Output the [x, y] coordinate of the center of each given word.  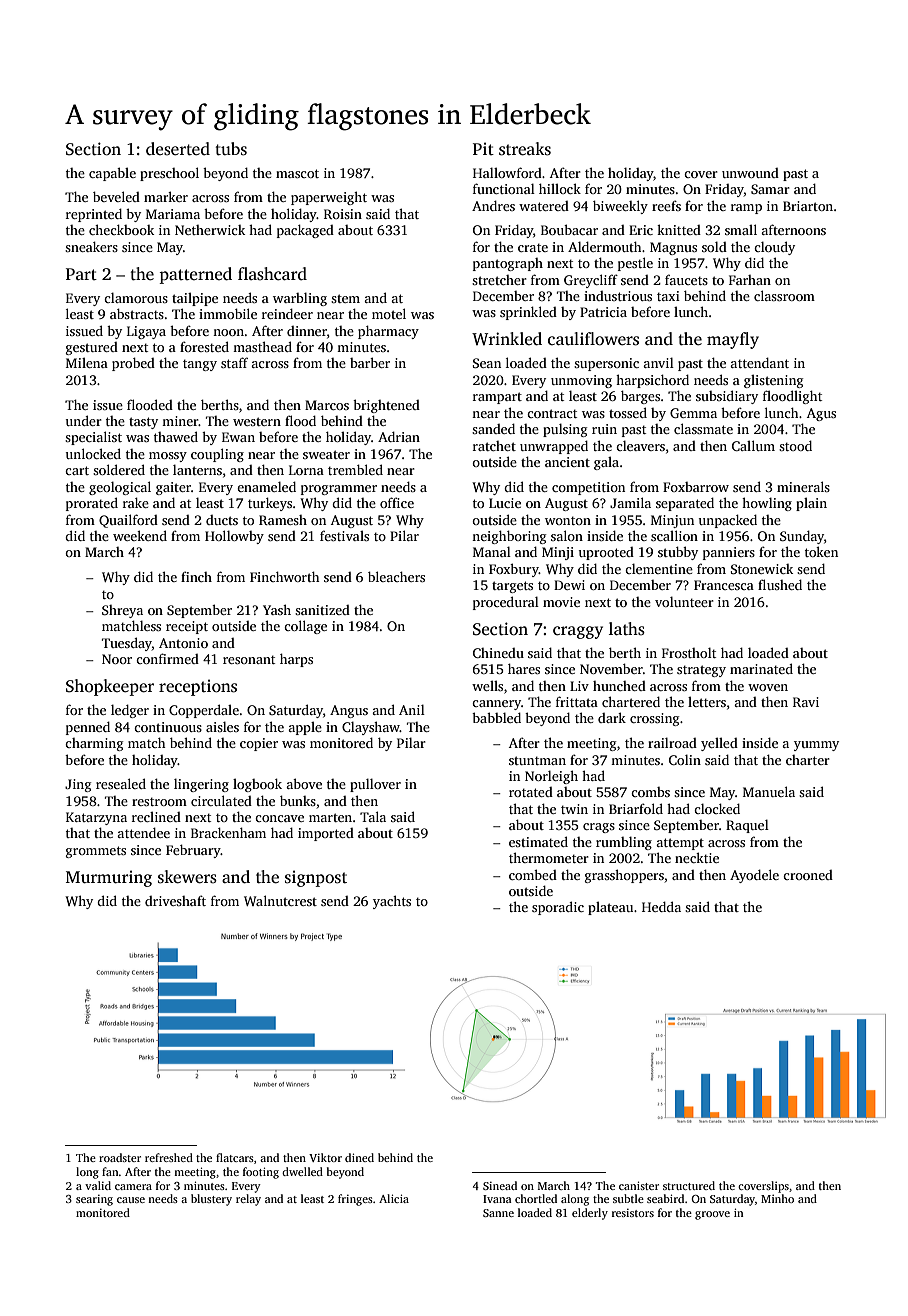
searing [94, 1200]
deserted [178, 149]
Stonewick [762, 569]
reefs [666, 205]
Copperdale [204, 711]
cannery [496, 705]
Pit [483, 148]
